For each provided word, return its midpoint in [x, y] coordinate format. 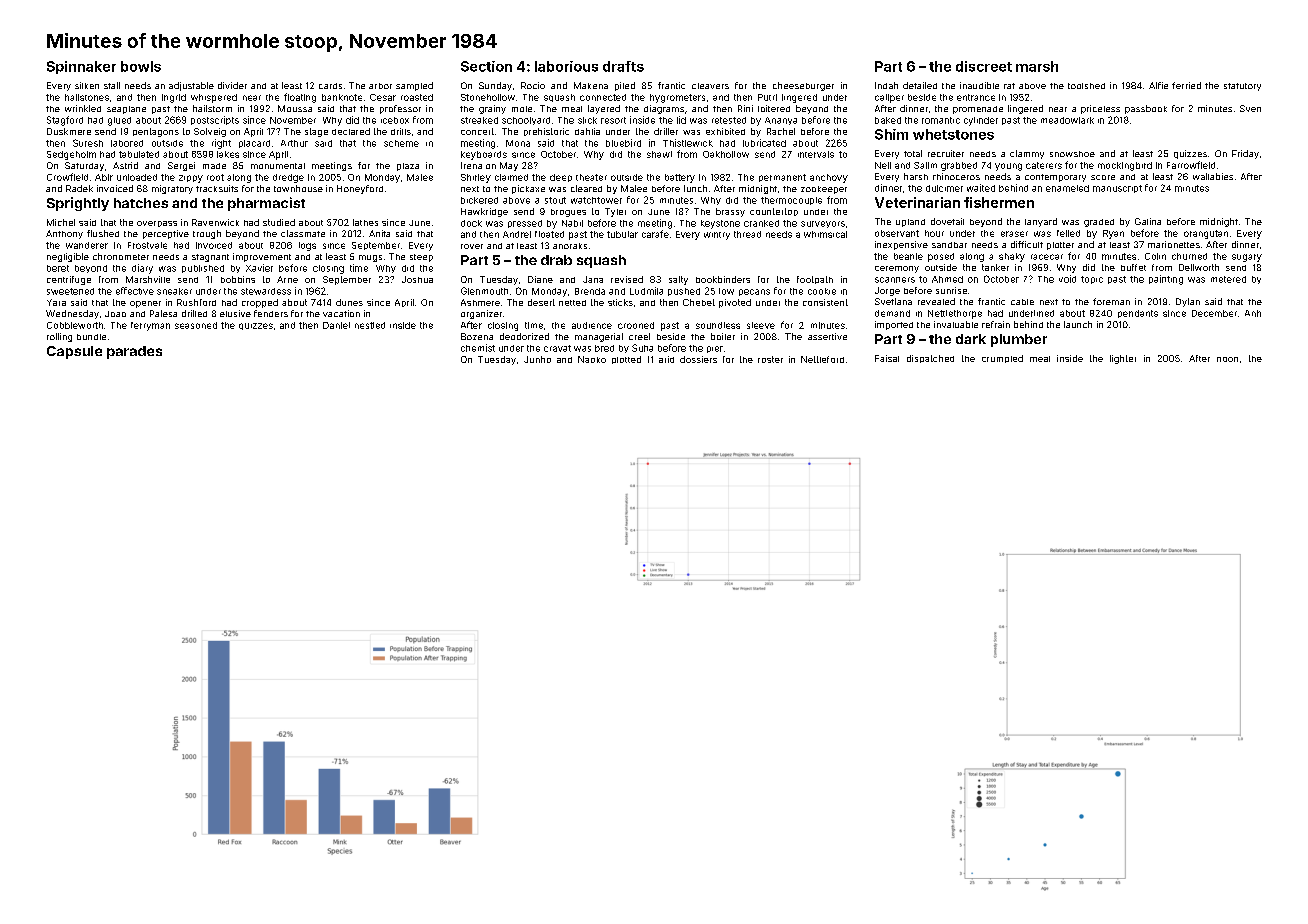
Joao [115, 314]
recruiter [946, 153]
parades [134, 352]
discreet [984, 66]
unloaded [137, 177]
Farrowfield [1191, 165]
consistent [825, 302]
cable [1022, 302]
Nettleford [822, 359]
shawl [659, 154]
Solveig [210, 132]
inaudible [979, 85]
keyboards [484, 155]
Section [486, 66]
